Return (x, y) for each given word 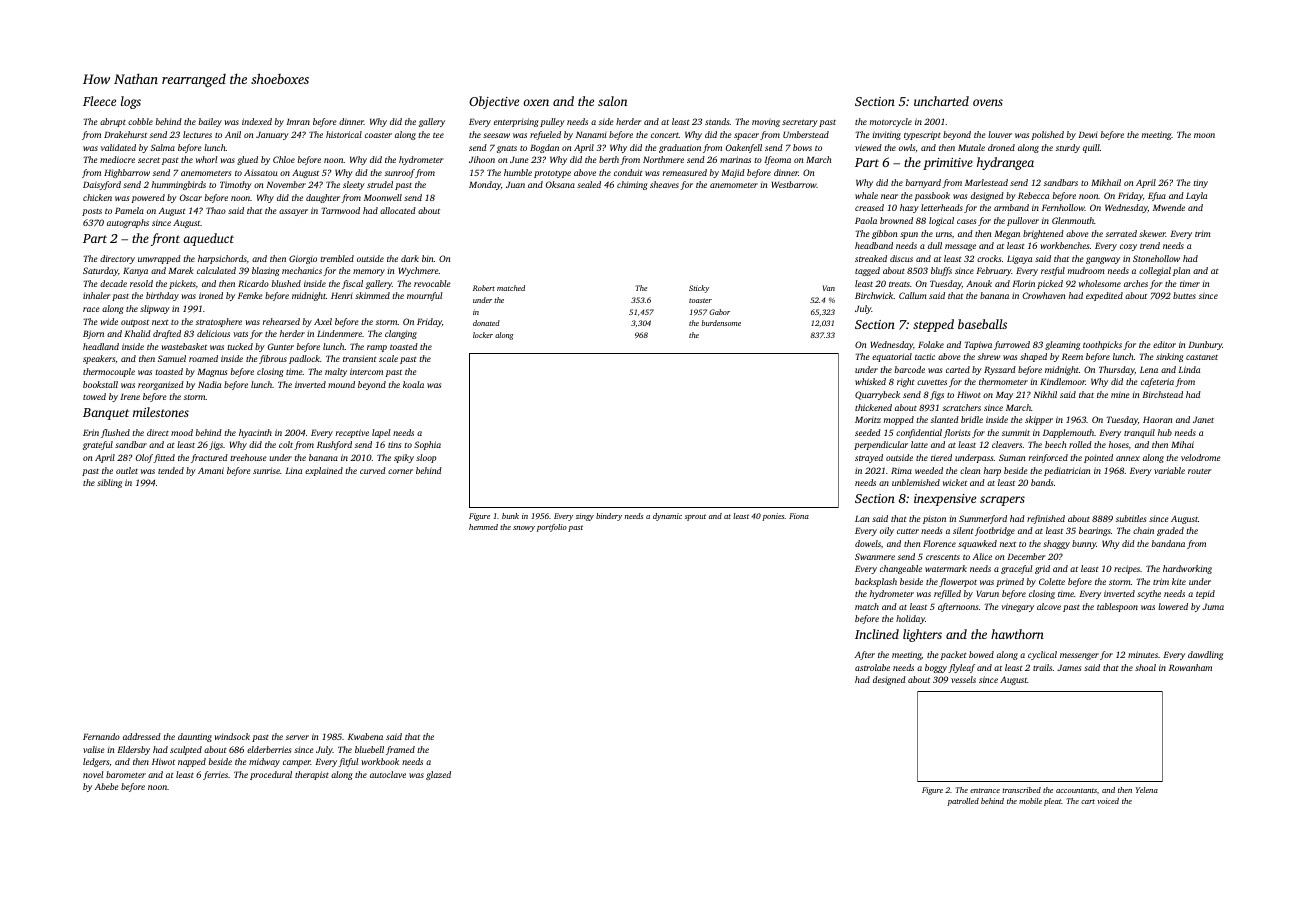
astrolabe (872, 667)
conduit (628, 172)
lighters (922, 635)
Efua (1157, 196)
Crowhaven (1043, 295)
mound (341, 384)
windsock (232, 736)
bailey (210, 122)
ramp (377, 348)
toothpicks (1102, 345)
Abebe (107, 786)
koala (413, 384)
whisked (870, 381)
